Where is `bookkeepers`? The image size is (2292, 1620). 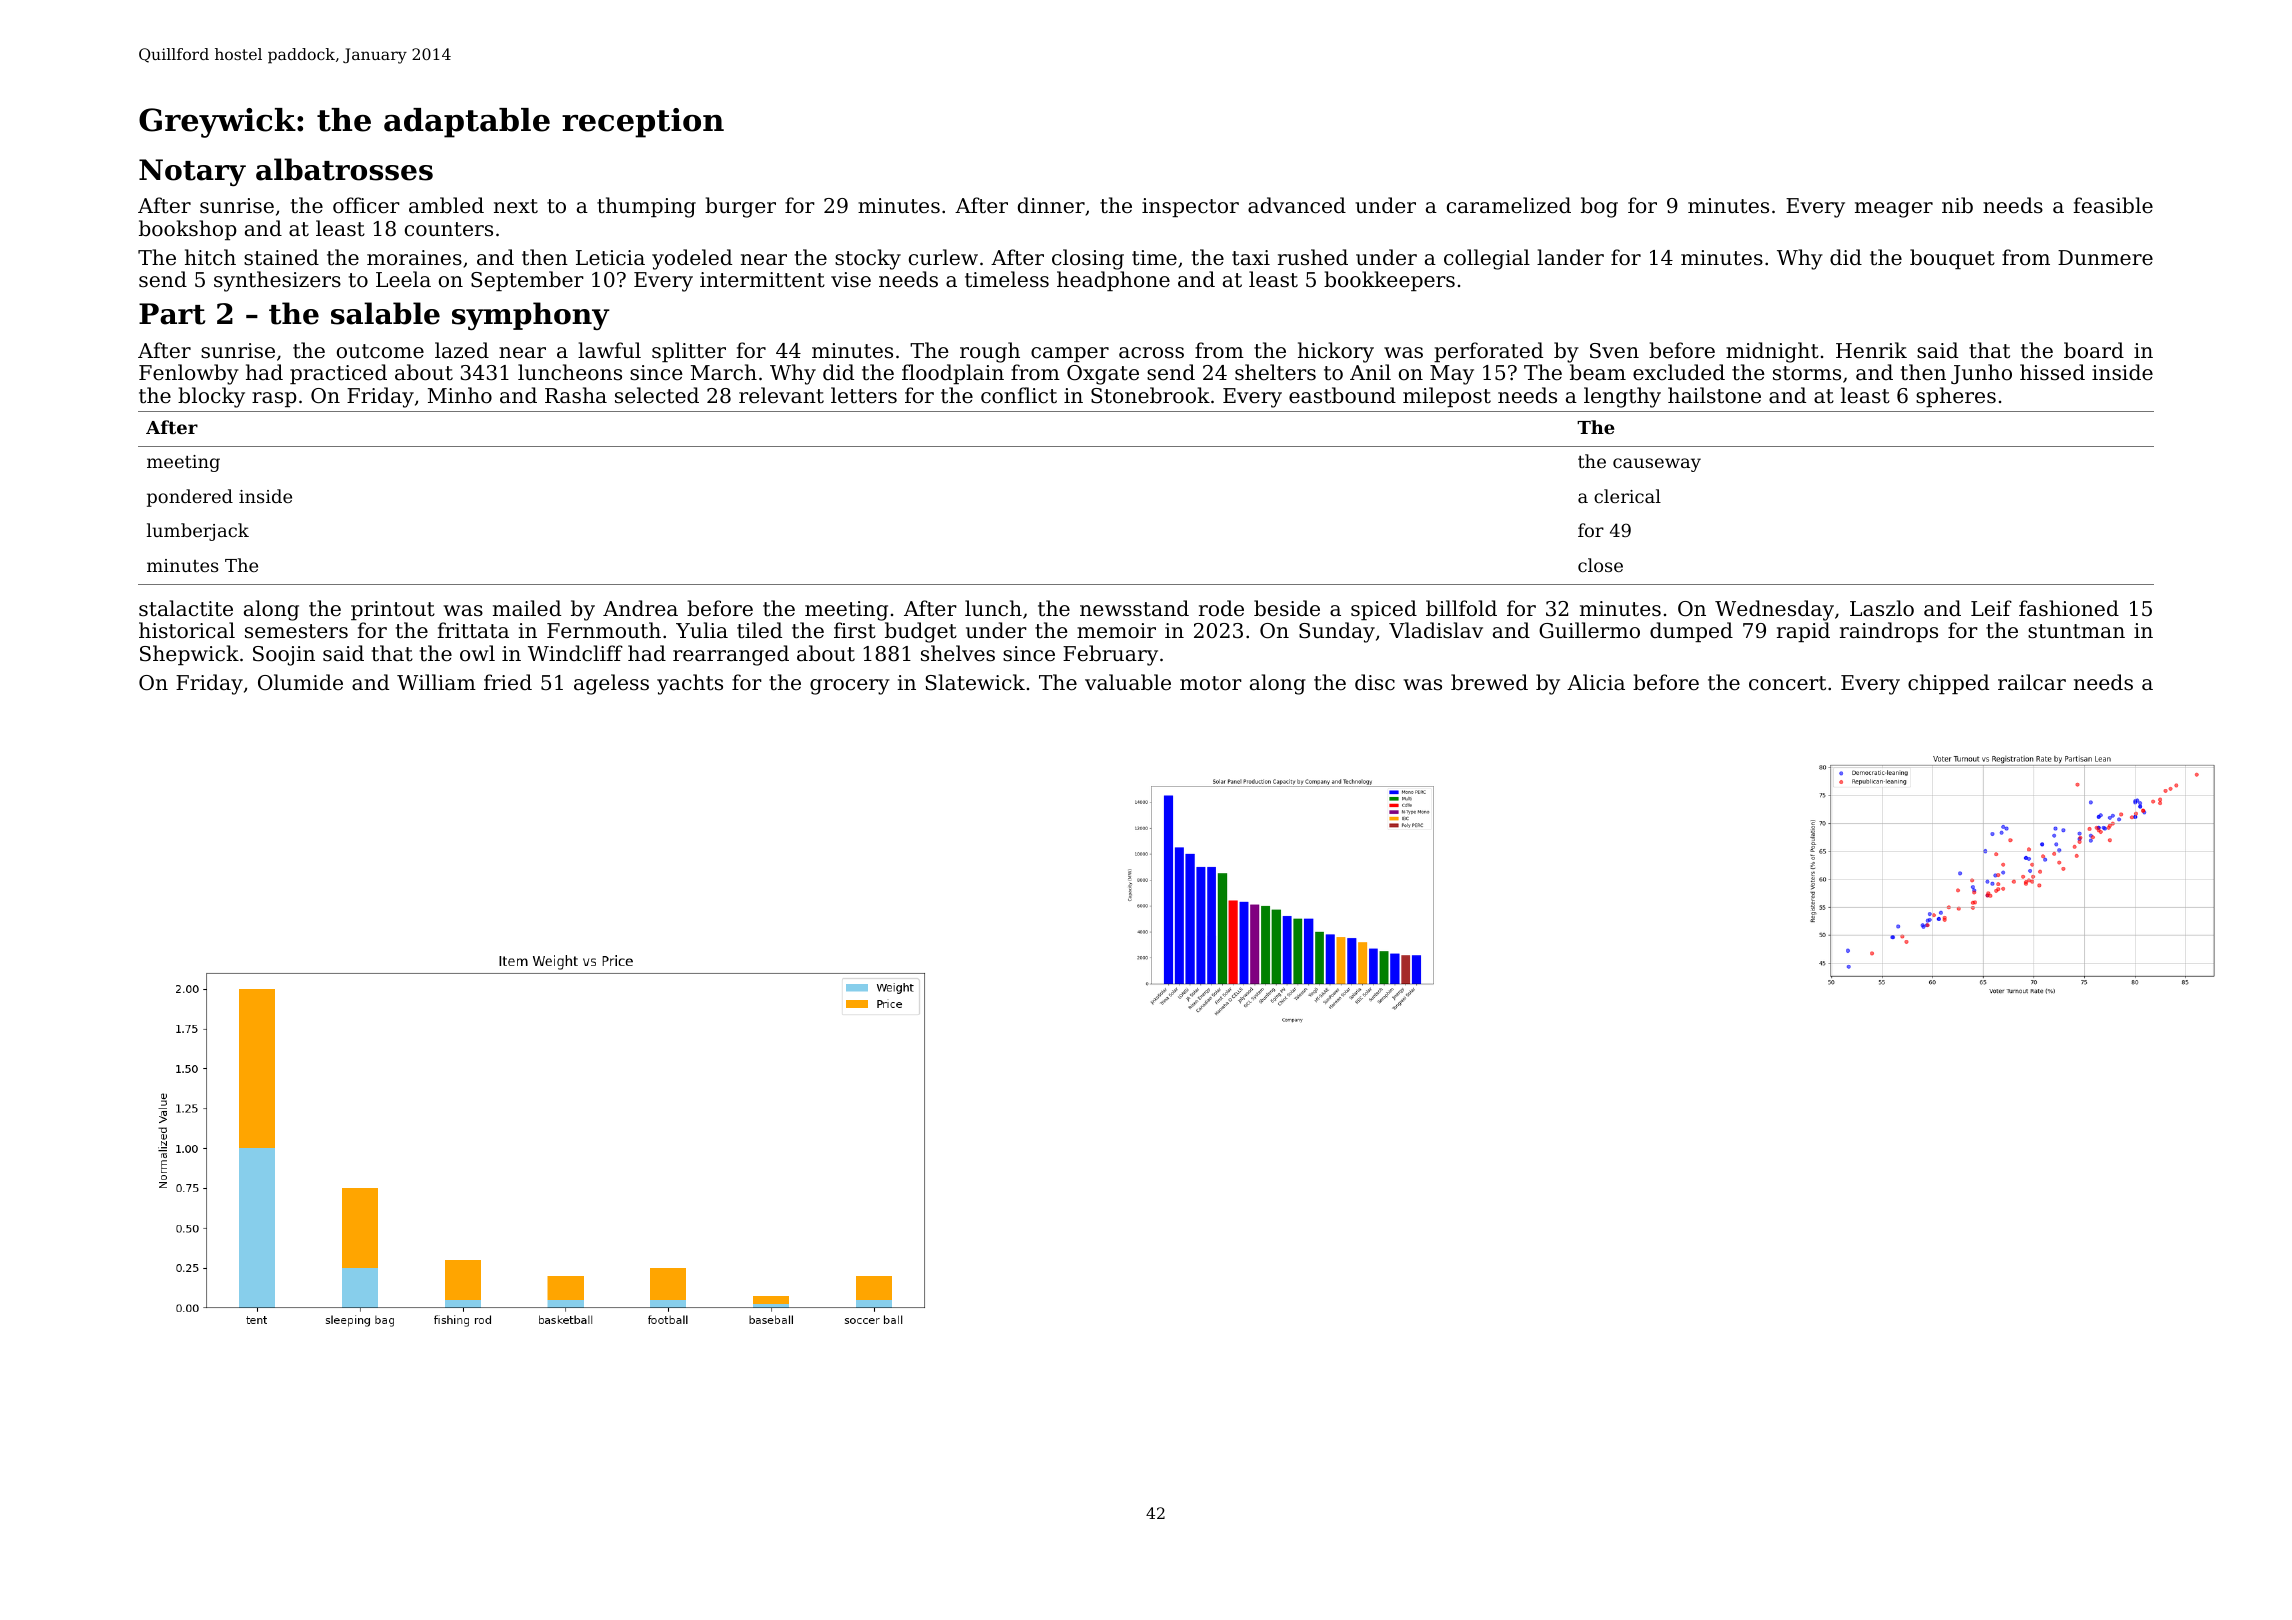
bookkeepers is located at coordinates (1389, 281).
